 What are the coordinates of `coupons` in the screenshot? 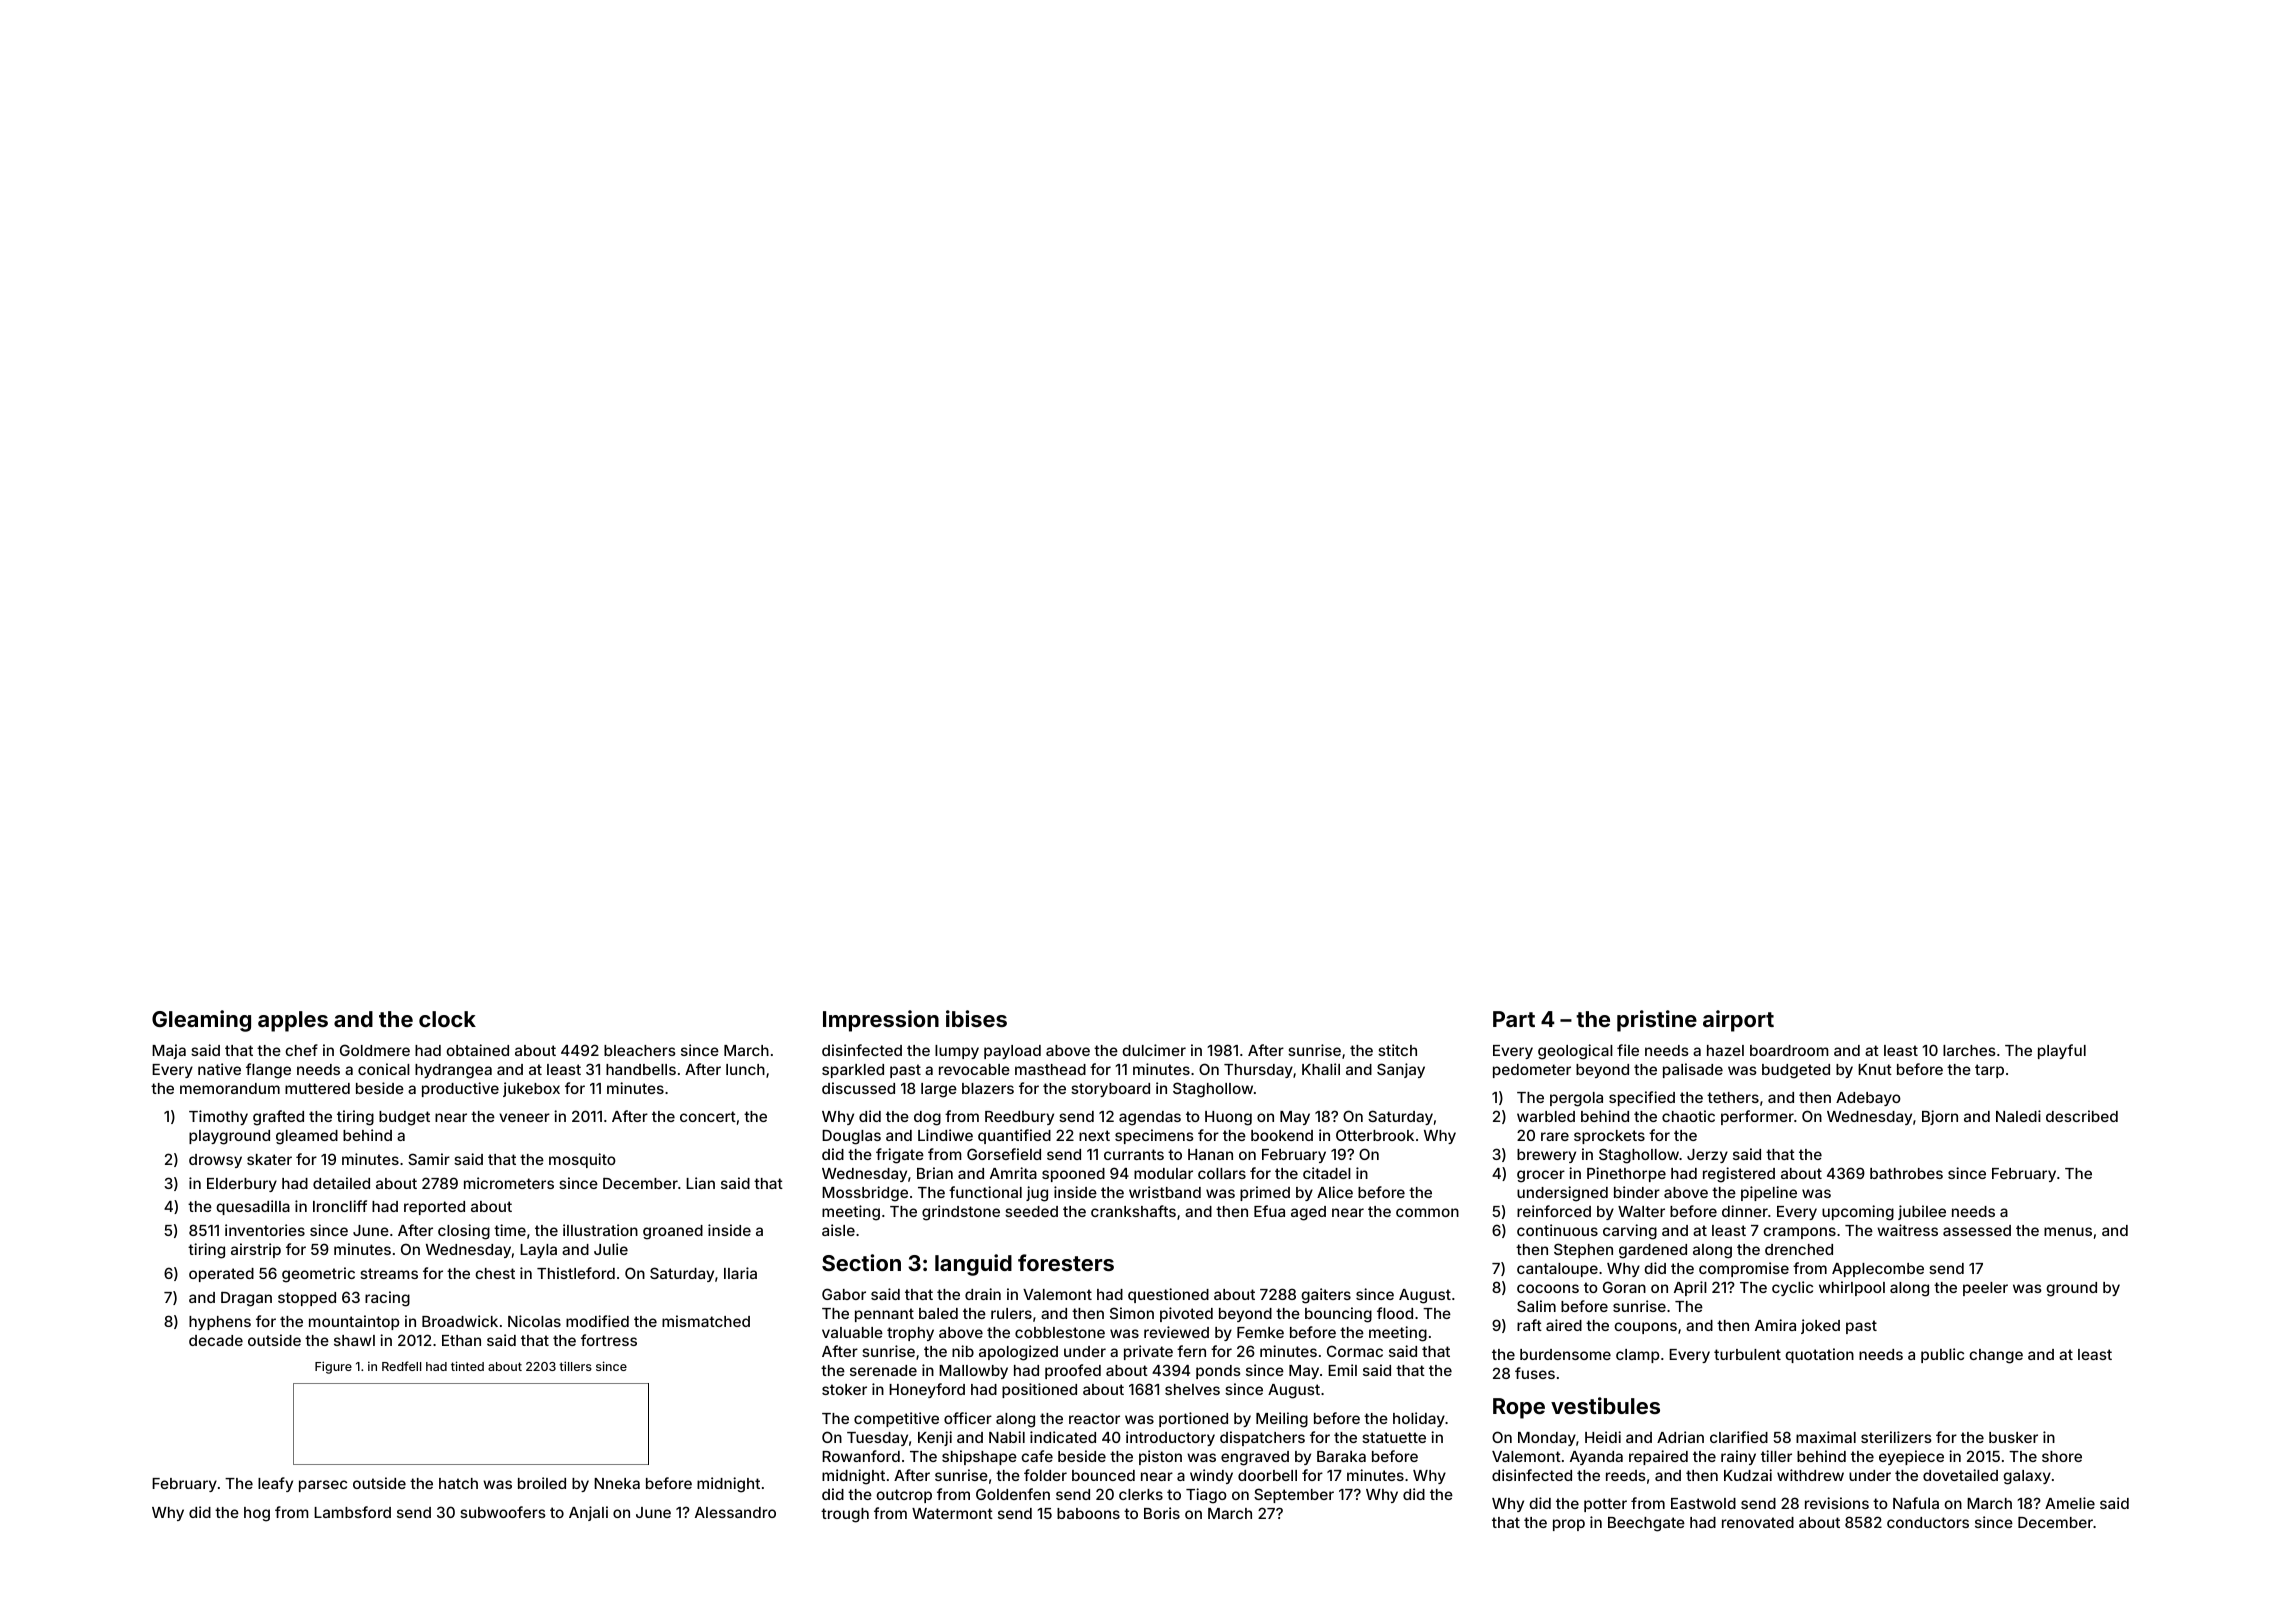 It's located at (1645, 1328).
